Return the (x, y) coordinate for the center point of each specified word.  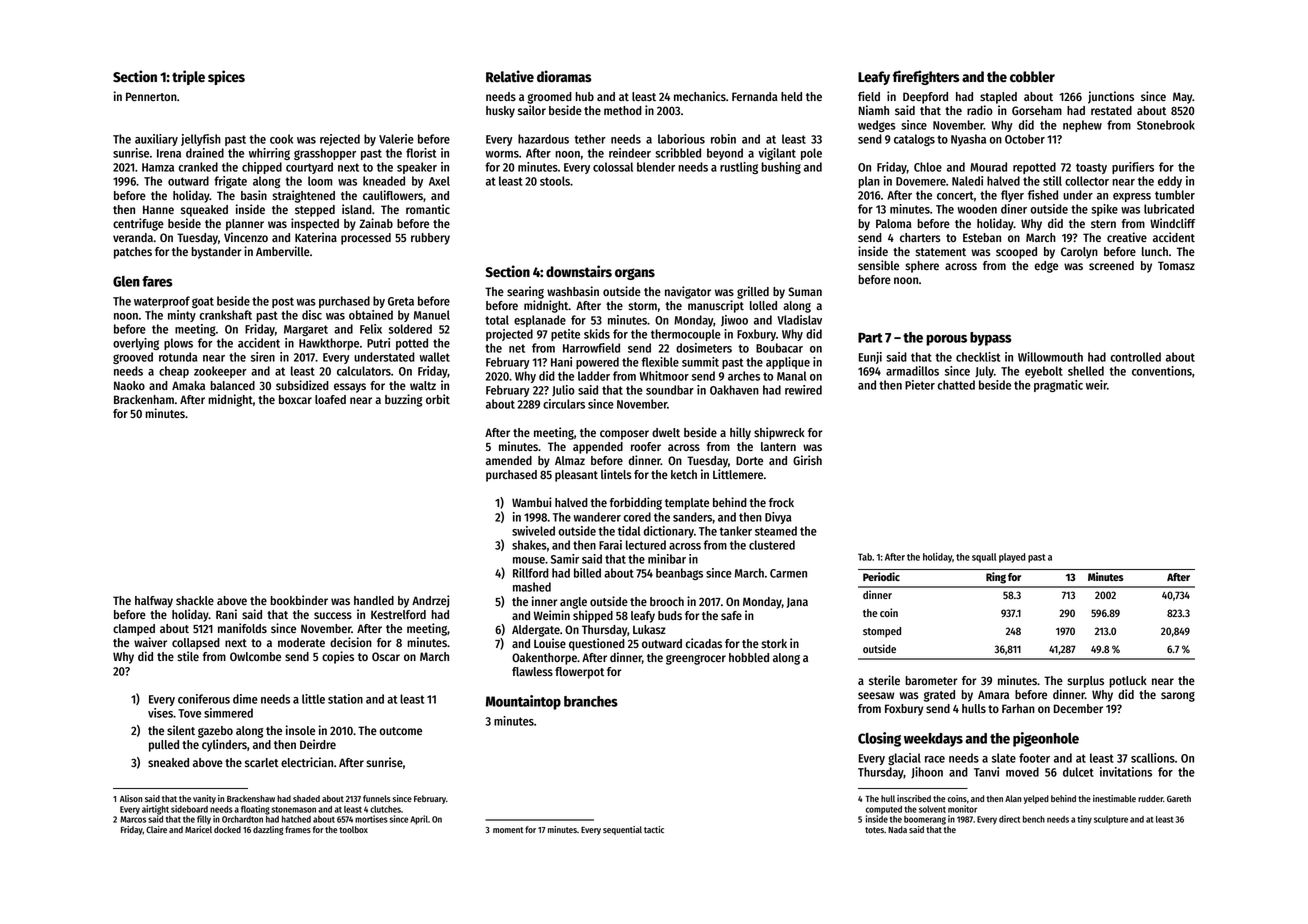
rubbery (430, 239)
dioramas (564, 76)
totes (874, 830)
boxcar (295, 399)
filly (204, 820)
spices (226, 77)
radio (980, 110)
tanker (735, 531)
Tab (865, 557)
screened (1111, 265)
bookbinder (299, 600)
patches (133, 253)
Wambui (532, 502)
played (1012, 558)
